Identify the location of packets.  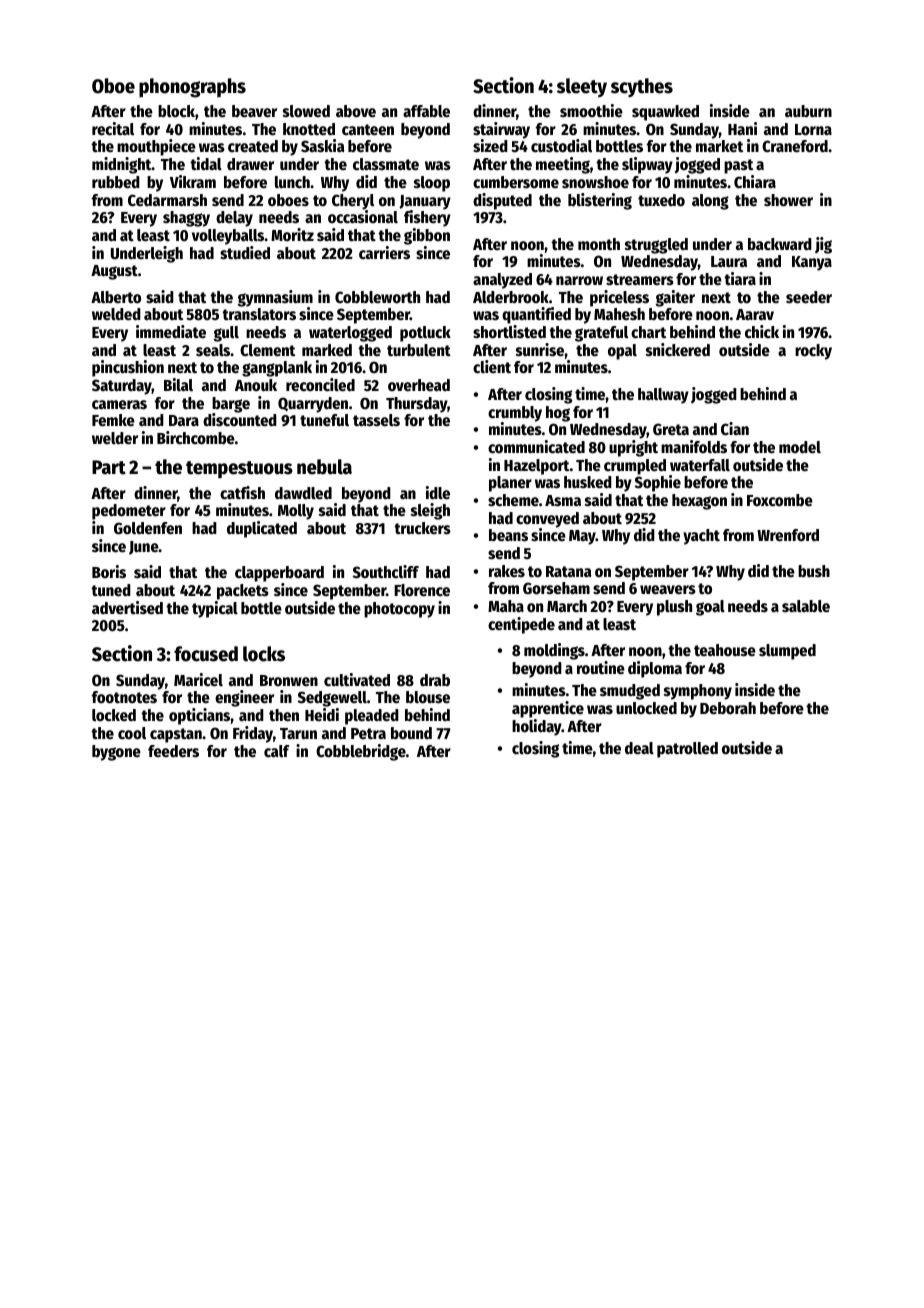
(243, 592).
